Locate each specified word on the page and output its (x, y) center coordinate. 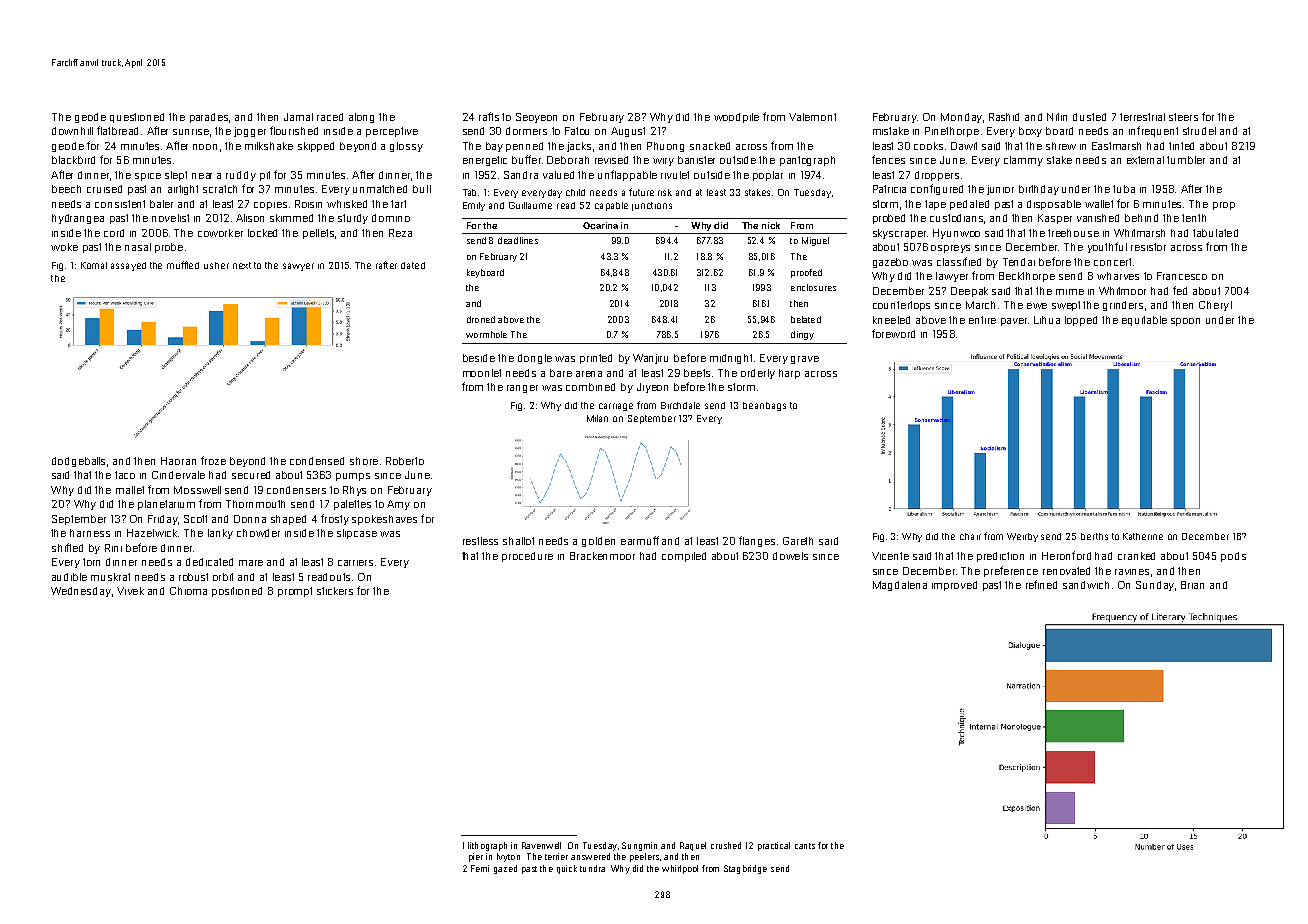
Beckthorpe (1027, 277)
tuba (1124, 189)
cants (805, 846)
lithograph (487, 846)
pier (476, 857)
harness (90, 533)
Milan (597, 418)
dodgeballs (78, 462)
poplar (768, 176)
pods (1233, 557)
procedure (527, 557)
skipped (316, 147)
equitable (1144, 321)
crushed (726, 845)
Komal (94, 265)
